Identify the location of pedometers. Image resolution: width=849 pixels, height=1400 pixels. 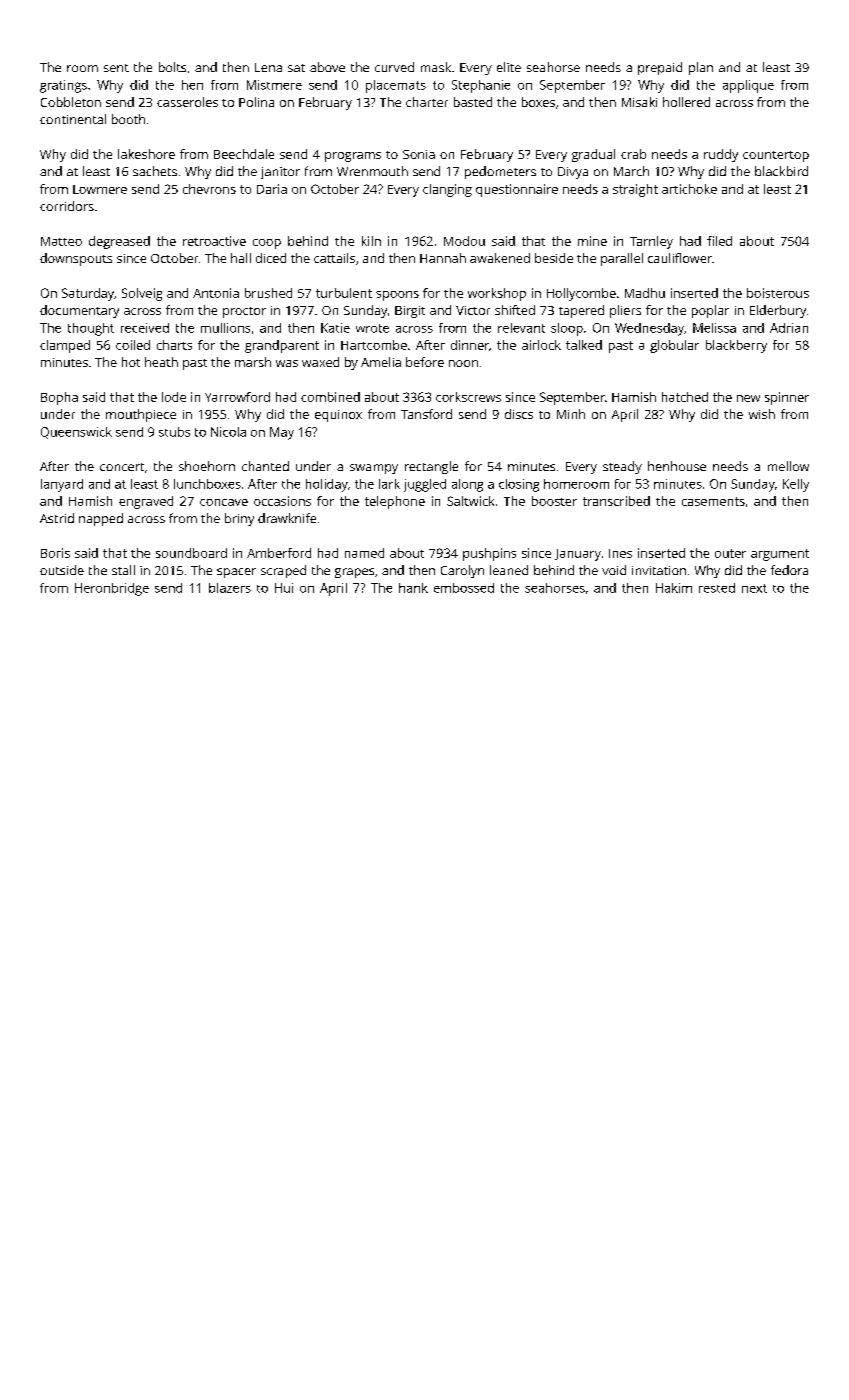
(500, 172).
